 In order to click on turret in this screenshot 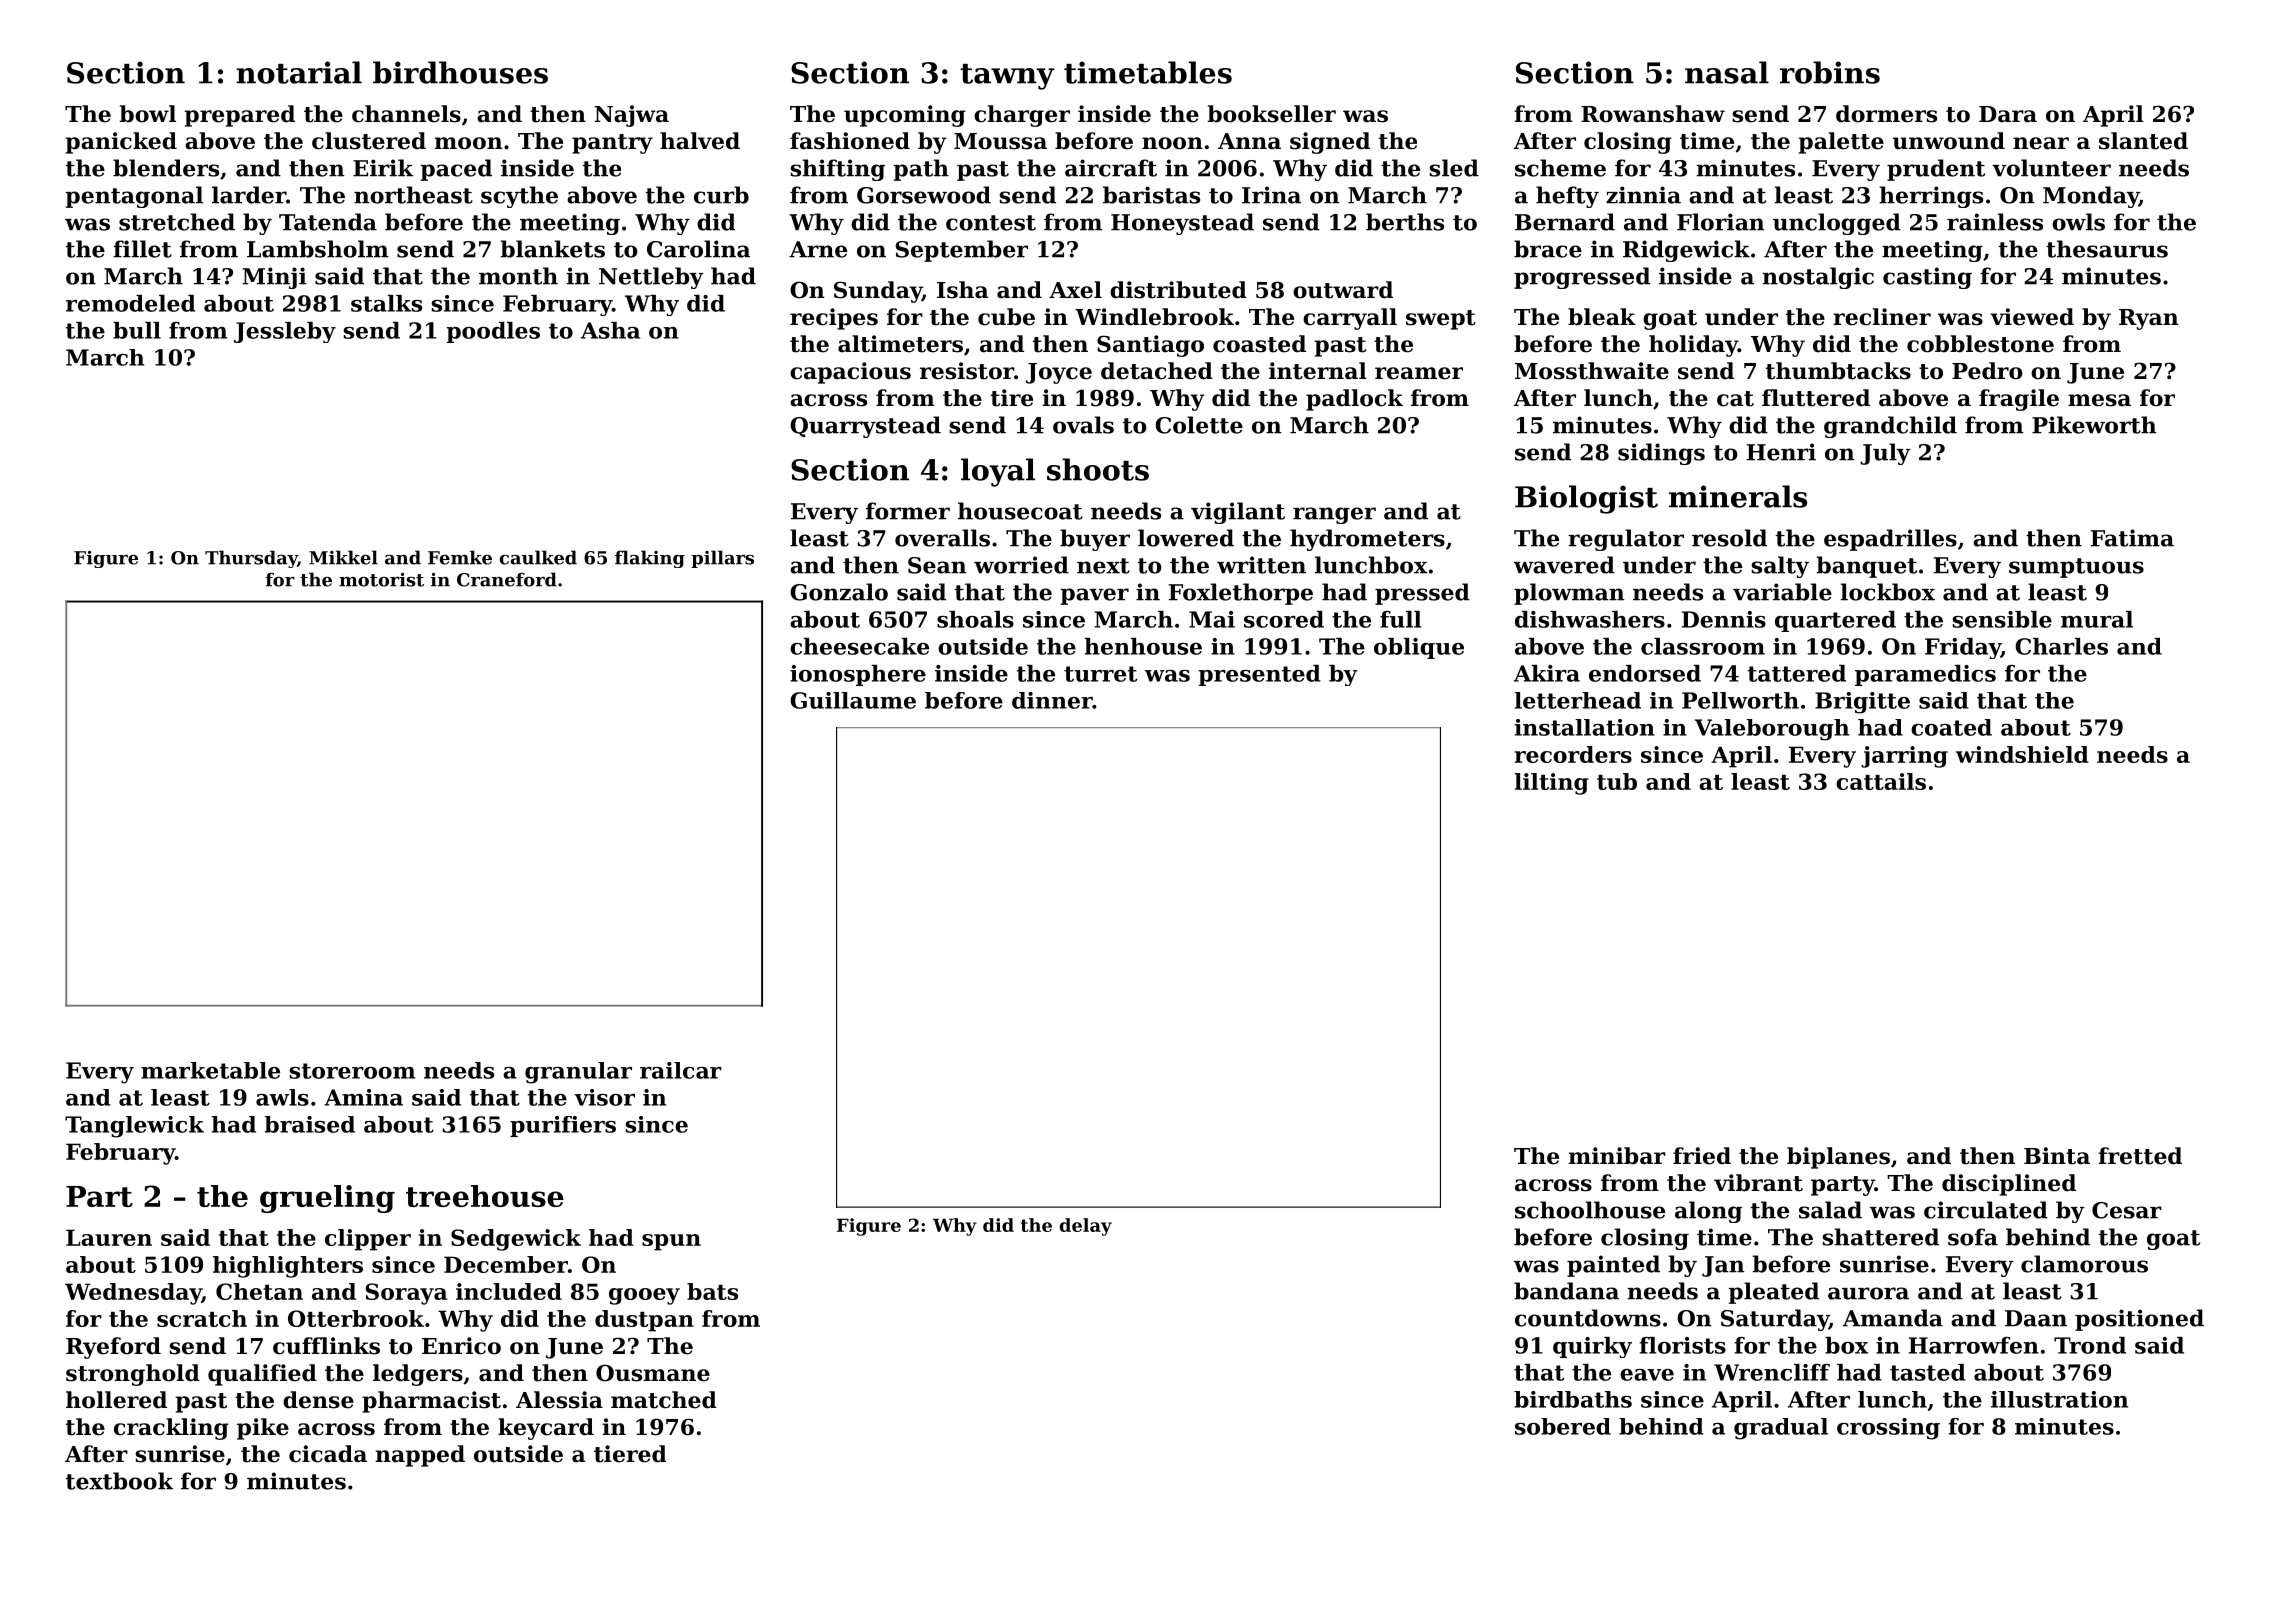, I will do `click(1100, 674)`.
